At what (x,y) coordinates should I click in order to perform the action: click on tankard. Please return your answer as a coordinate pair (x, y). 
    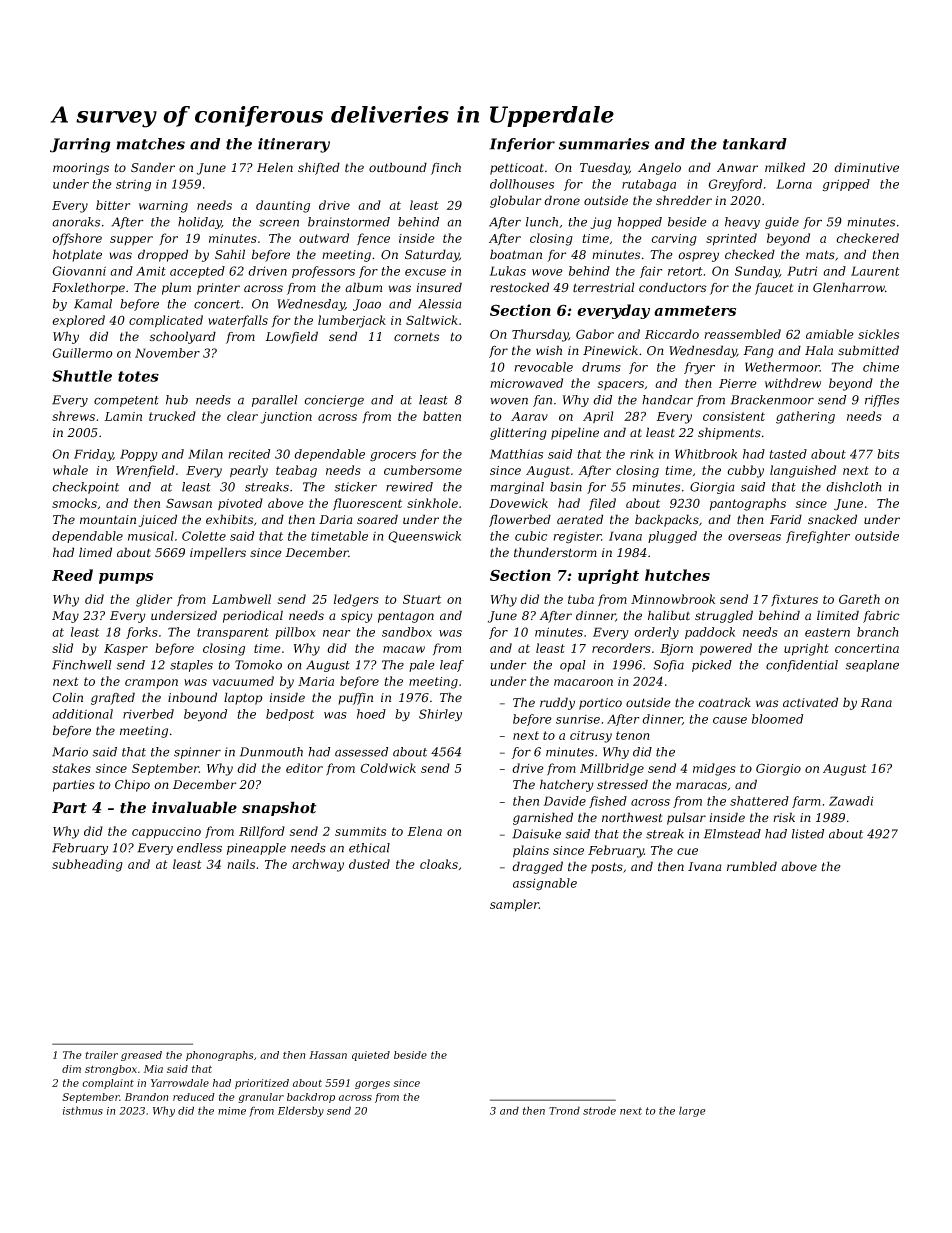
    Looking at the image, I should click on (755, 144).
